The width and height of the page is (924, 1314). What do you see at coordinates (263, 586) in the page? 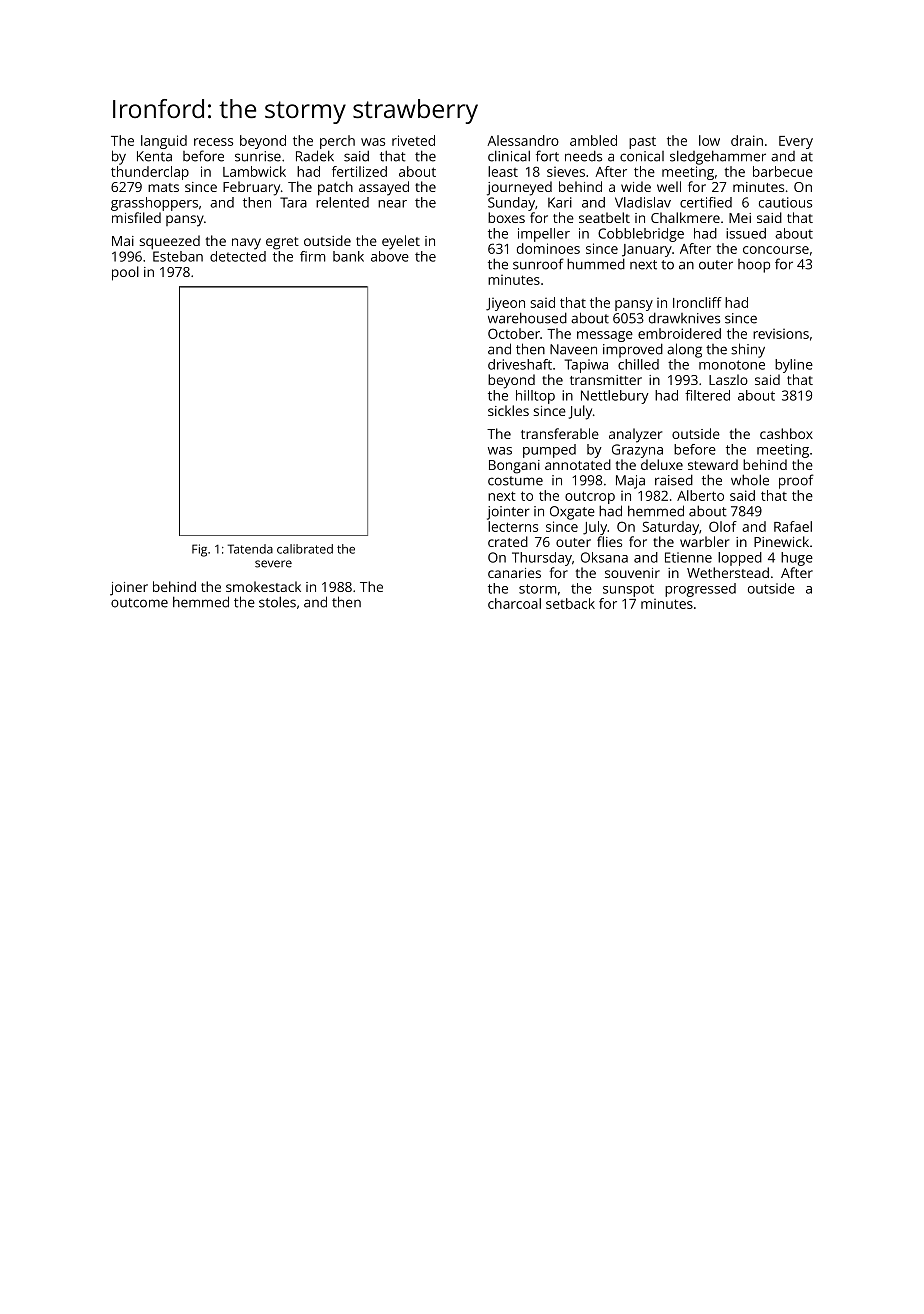
I see `smokestack` at bounding box center [263, 586].
